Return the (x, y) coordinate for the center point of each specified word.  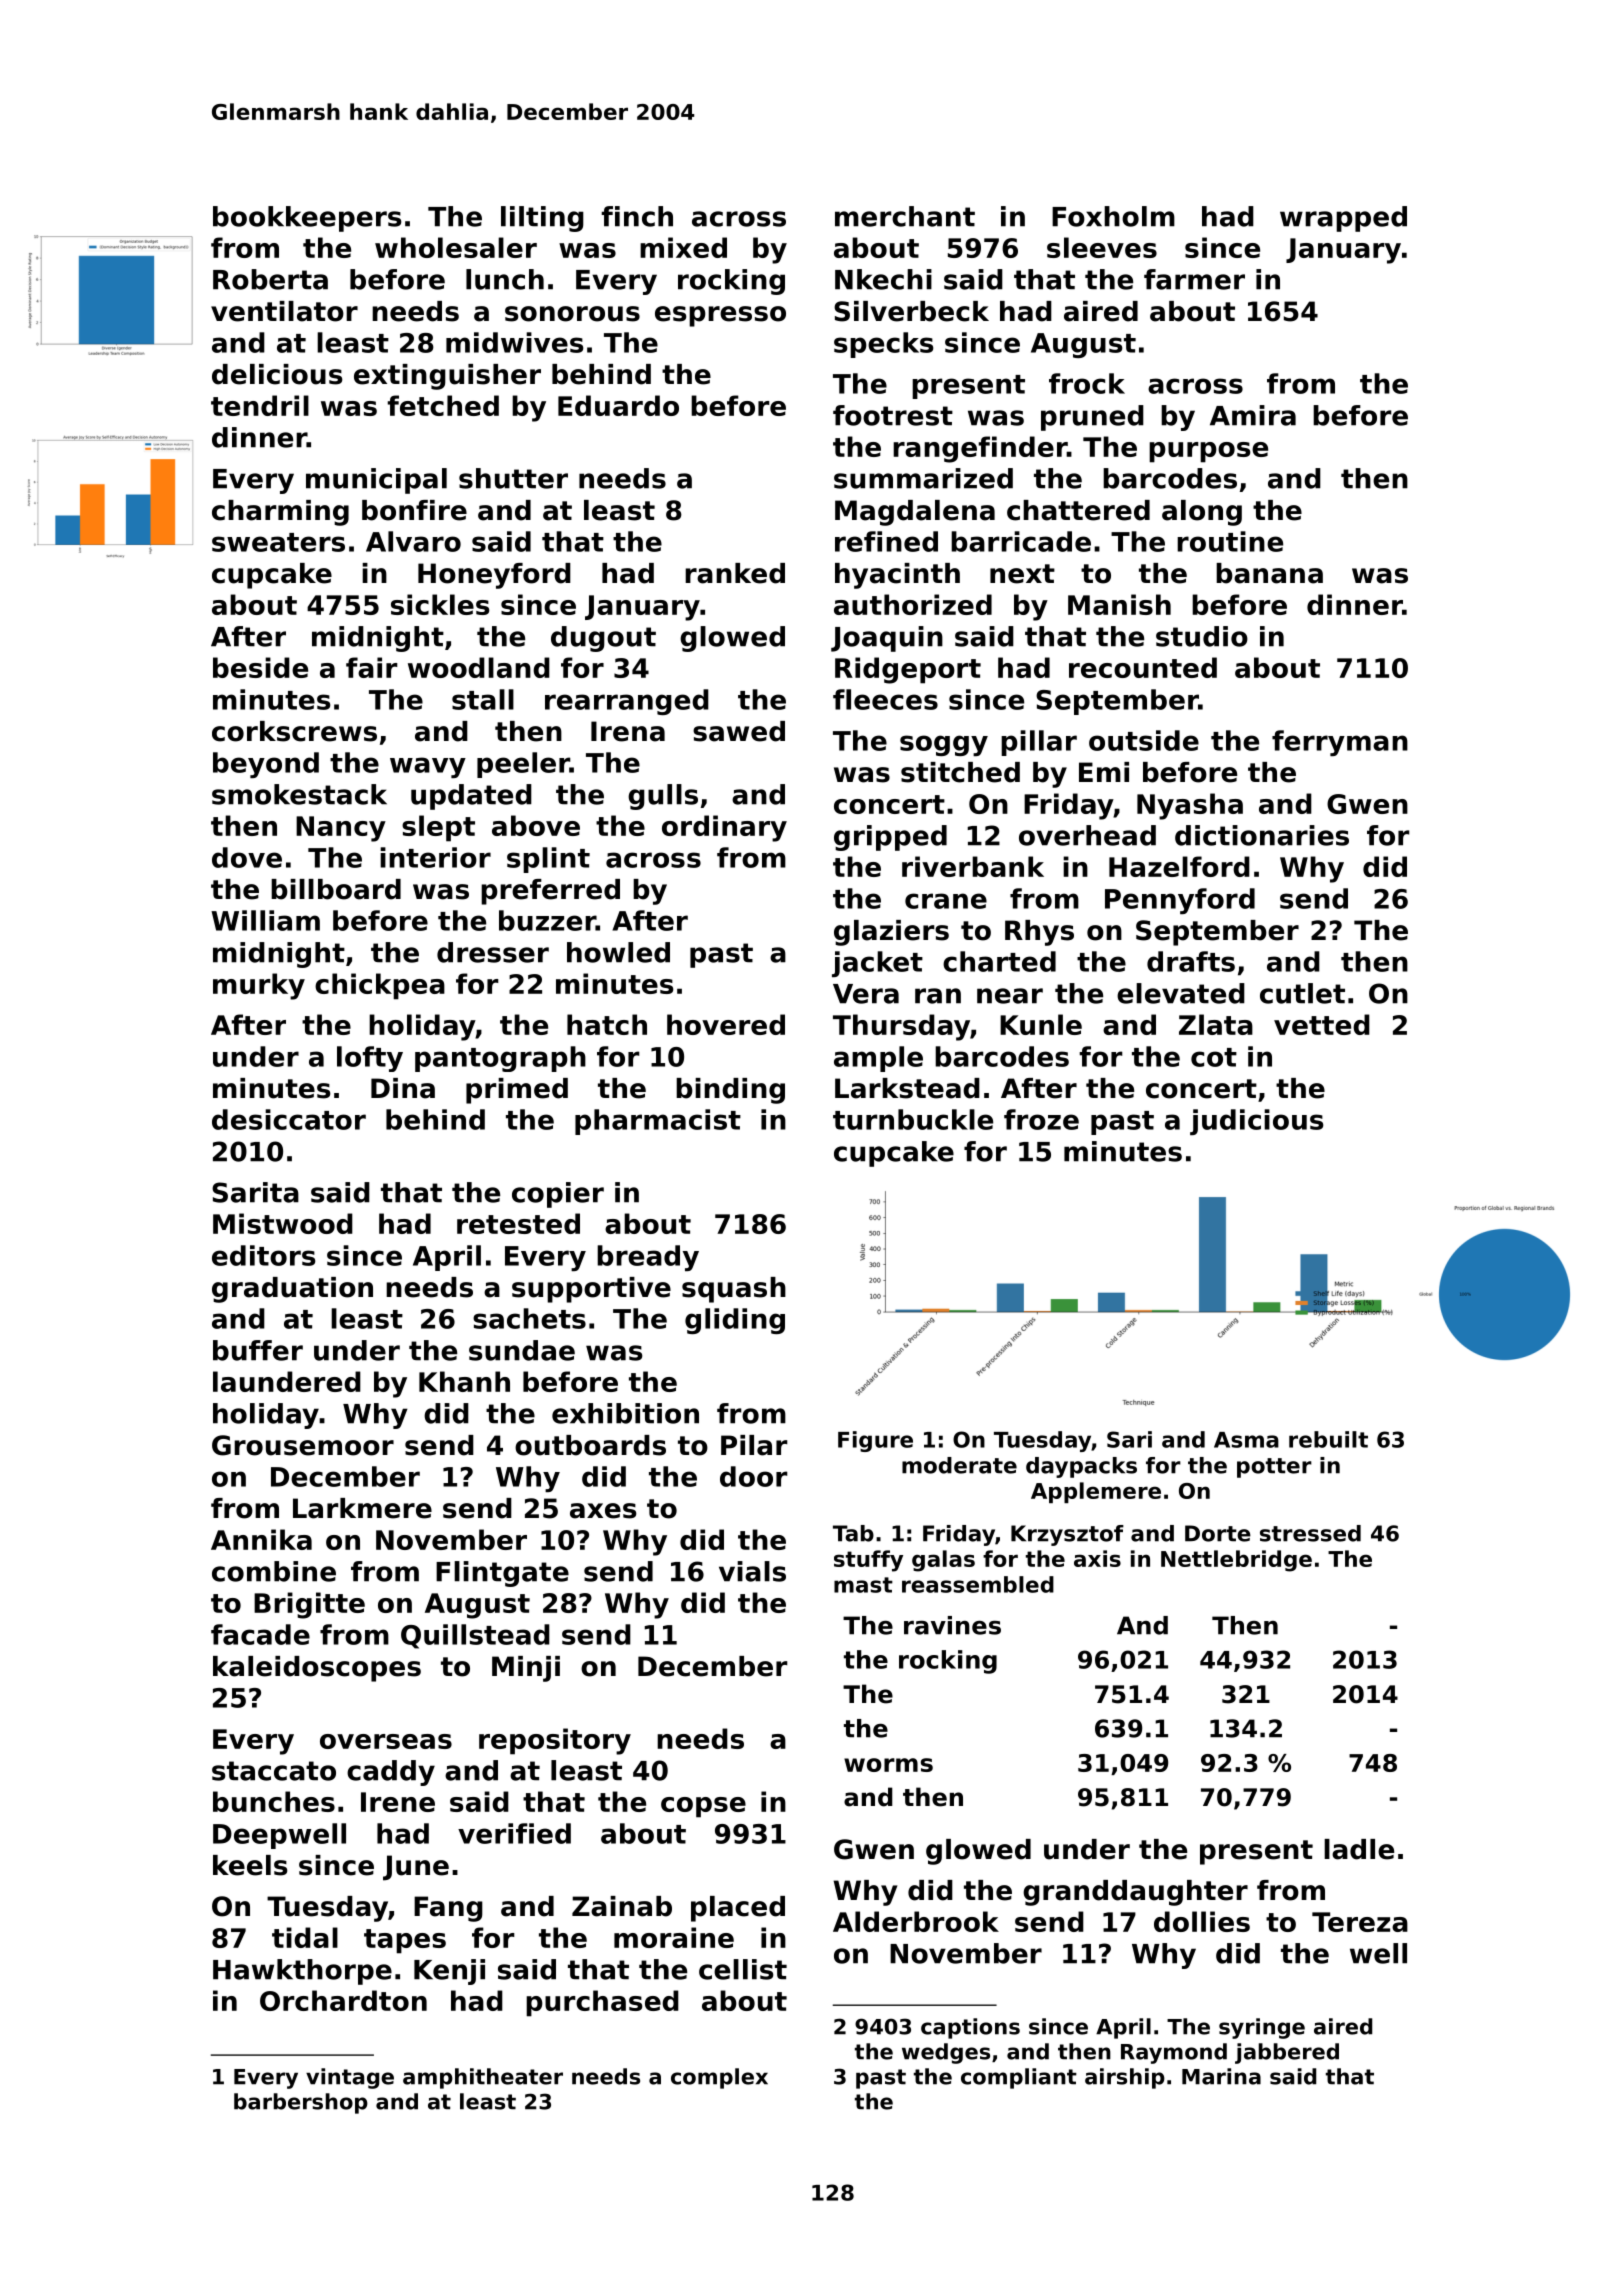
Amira (1253, 415)
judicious (1256, 1122)
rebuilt (1328, 1439)
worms (888, 1765)
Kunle (1041, 1024)
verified (514, 1833)
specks (883, 345)
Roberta (270, 279)
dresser (493, 952)
